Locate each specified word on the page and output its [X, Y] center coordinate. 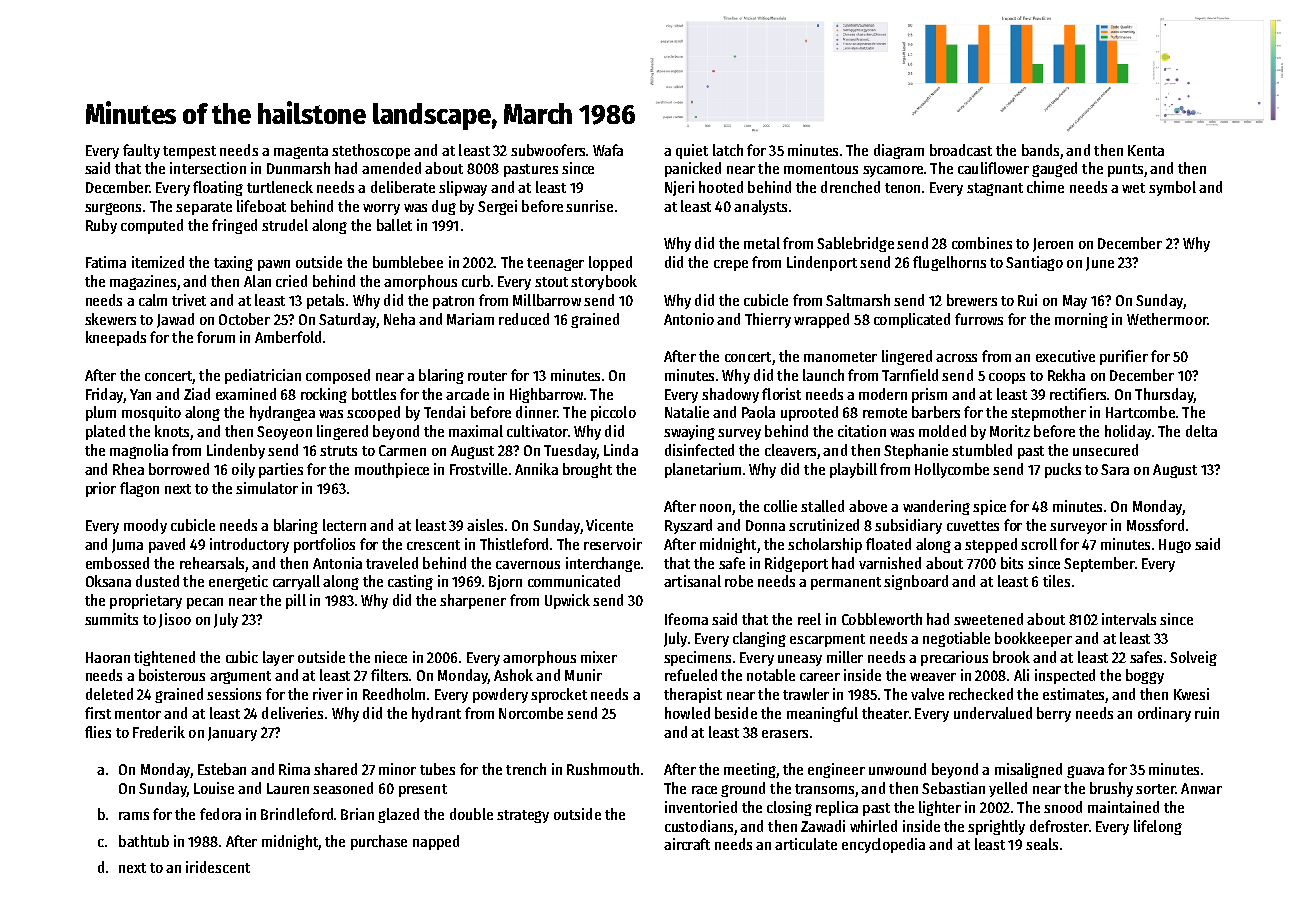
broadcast [961, 150]
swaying [689, 432]
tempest [189, 152]
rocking [324, 395]
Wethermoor [1167, 319]
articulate [806, 844]
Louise [214, 788]
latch [728, 150]
